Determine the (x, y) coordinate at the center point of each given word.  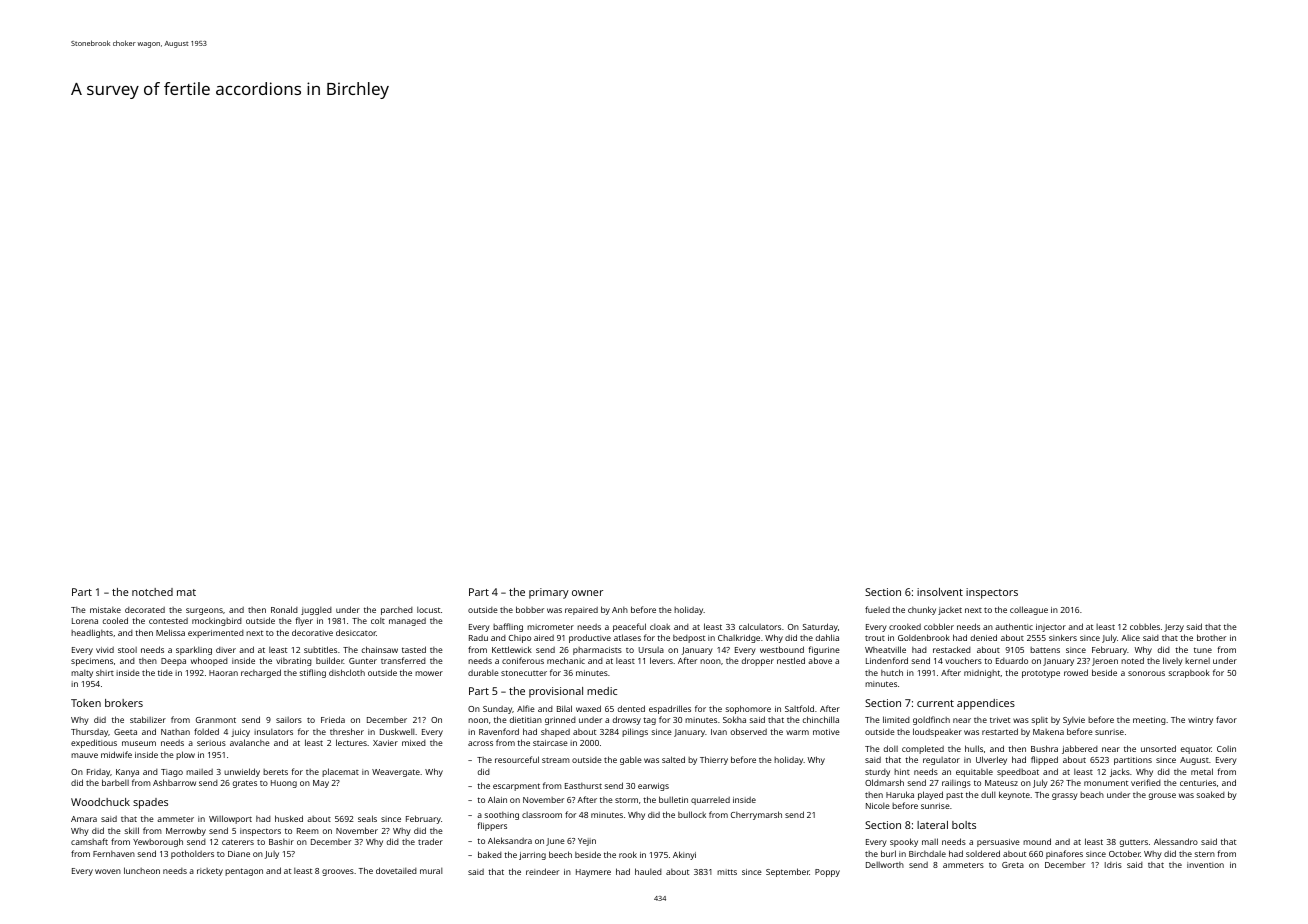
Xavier (385, 743)
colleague (1029, 610)
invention (1205, 865)
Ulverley (991, 760)
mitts (727, 872)
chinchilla (820, 719)
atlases (627, 637)
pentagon (244, 872)
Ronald (284, 609)
